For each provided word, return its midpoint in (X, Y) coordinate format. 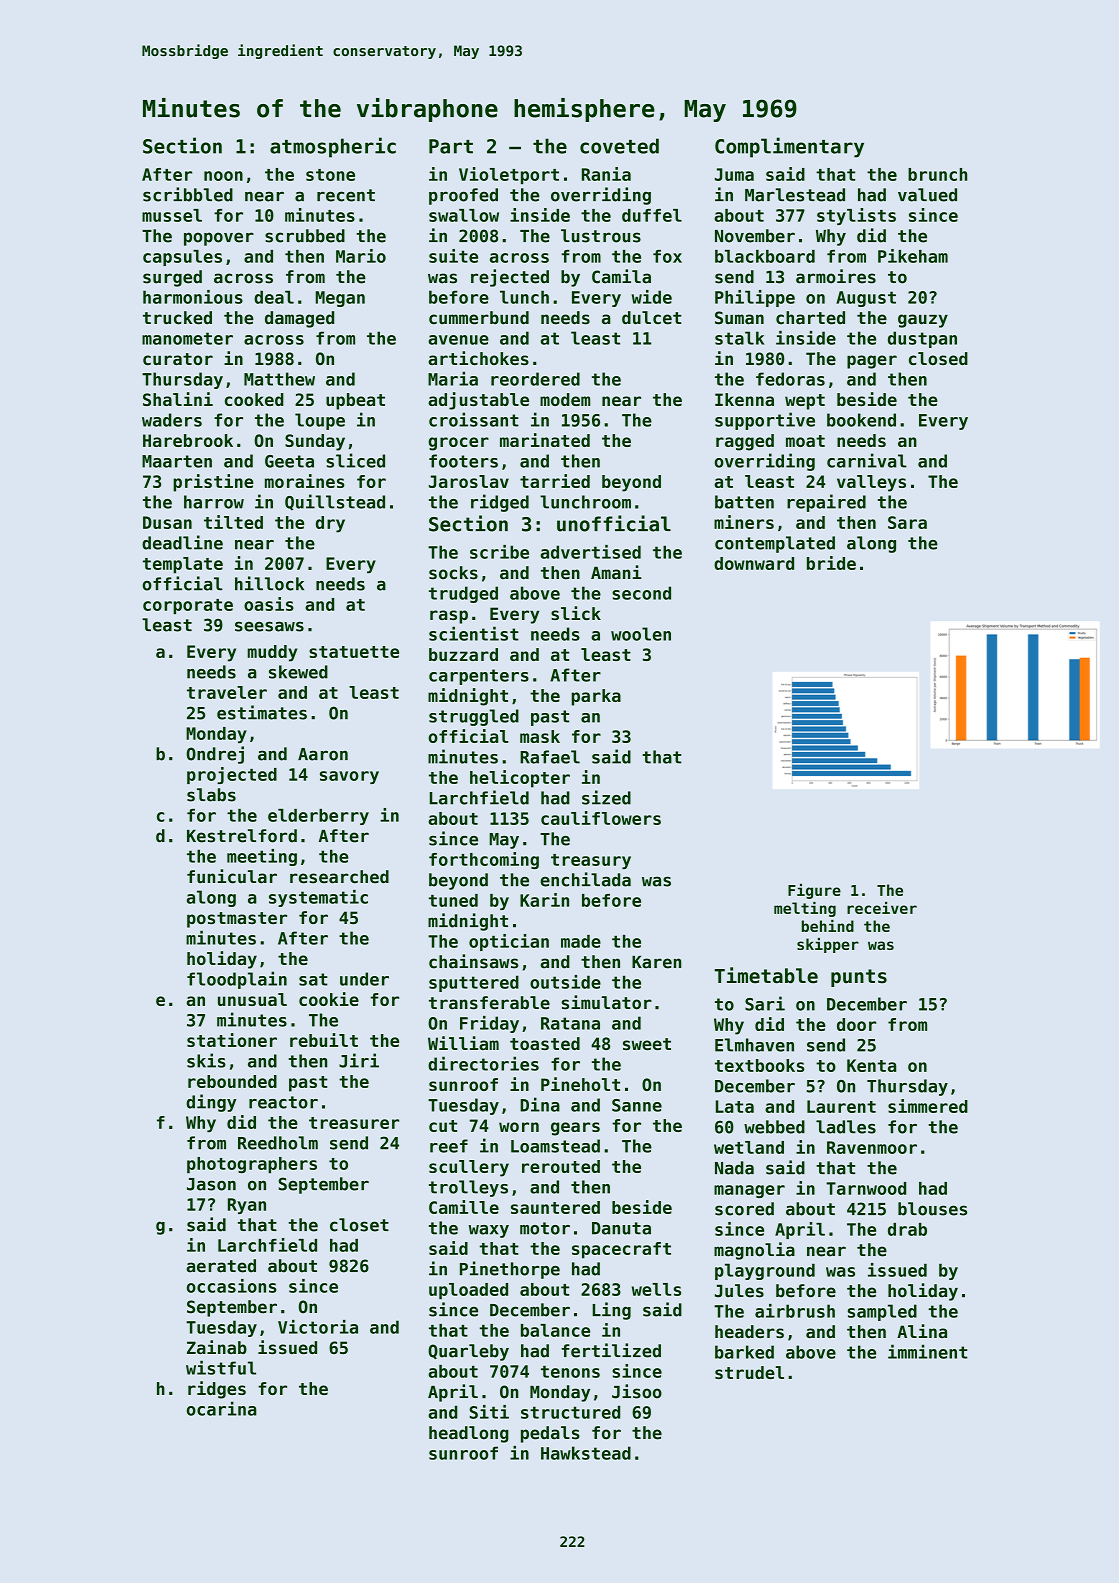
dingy (211, 1103)
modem (565, 399)
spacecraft (621, 1250)
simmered (928, 1106)
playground (765, 1271)
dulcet (651, 318)
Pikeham (913, 256)
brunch (937, 174)
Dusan (167, 522)
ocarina (221, 1408)
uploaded (468, 1291)
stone (330, 175)
